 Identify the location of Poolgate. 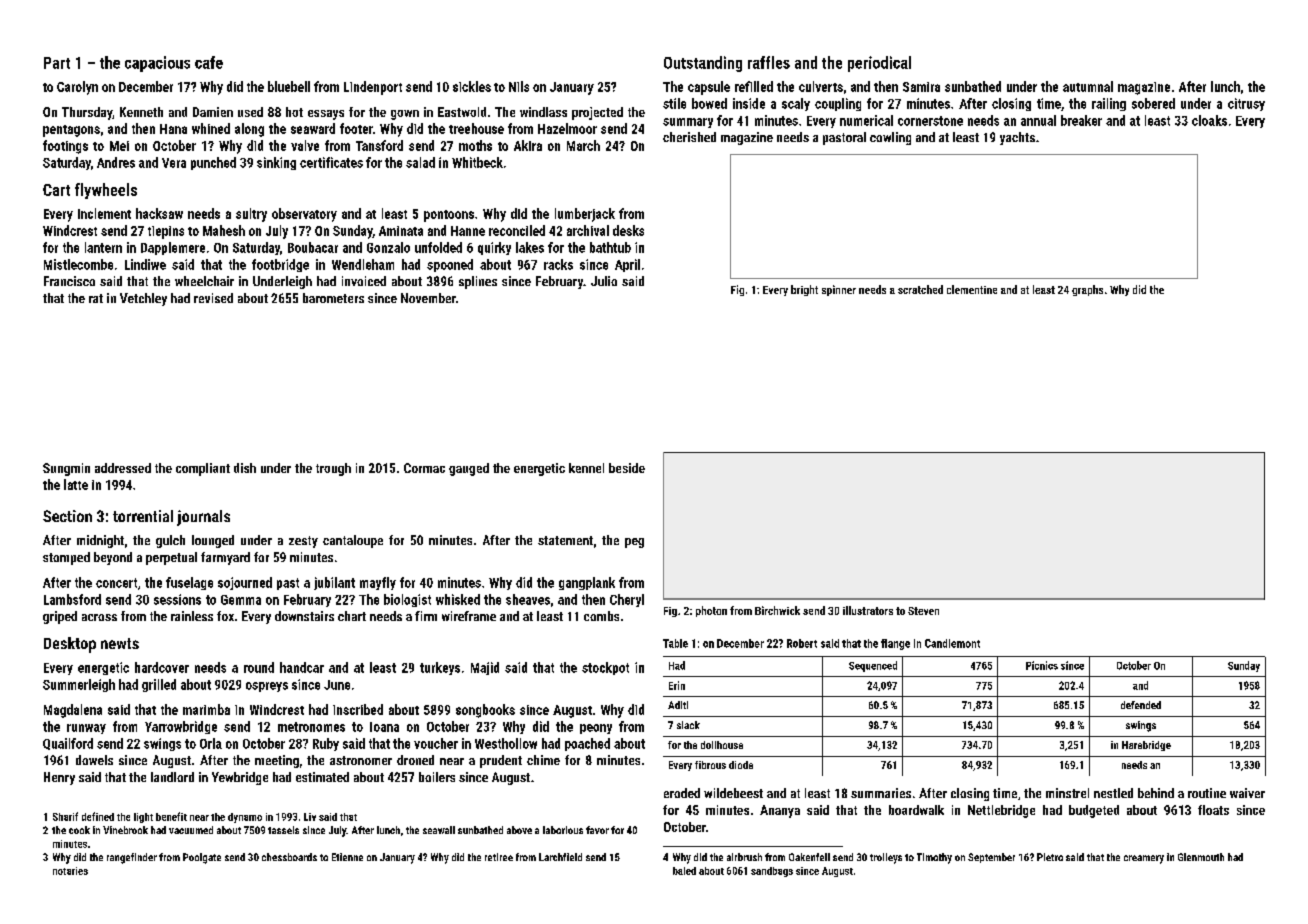
(202, 858).
